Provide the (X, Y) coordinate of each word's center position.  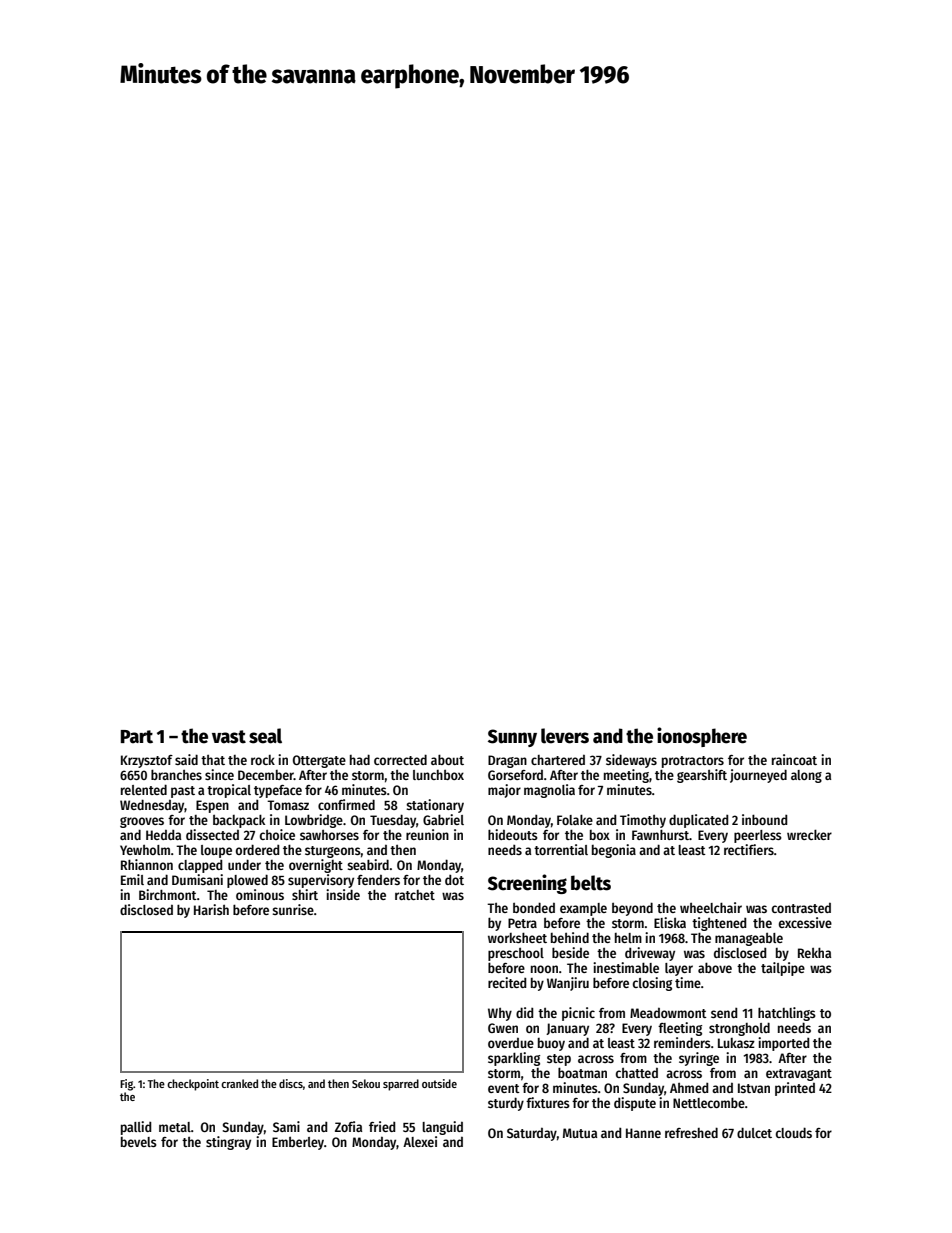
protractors (693, 762)
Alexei (420, 1141)
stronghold (739, 1029)
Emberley (298, 1143)
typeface (278, 791)
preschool (516, 954)
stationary (435, 806)
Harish (211, 909)
